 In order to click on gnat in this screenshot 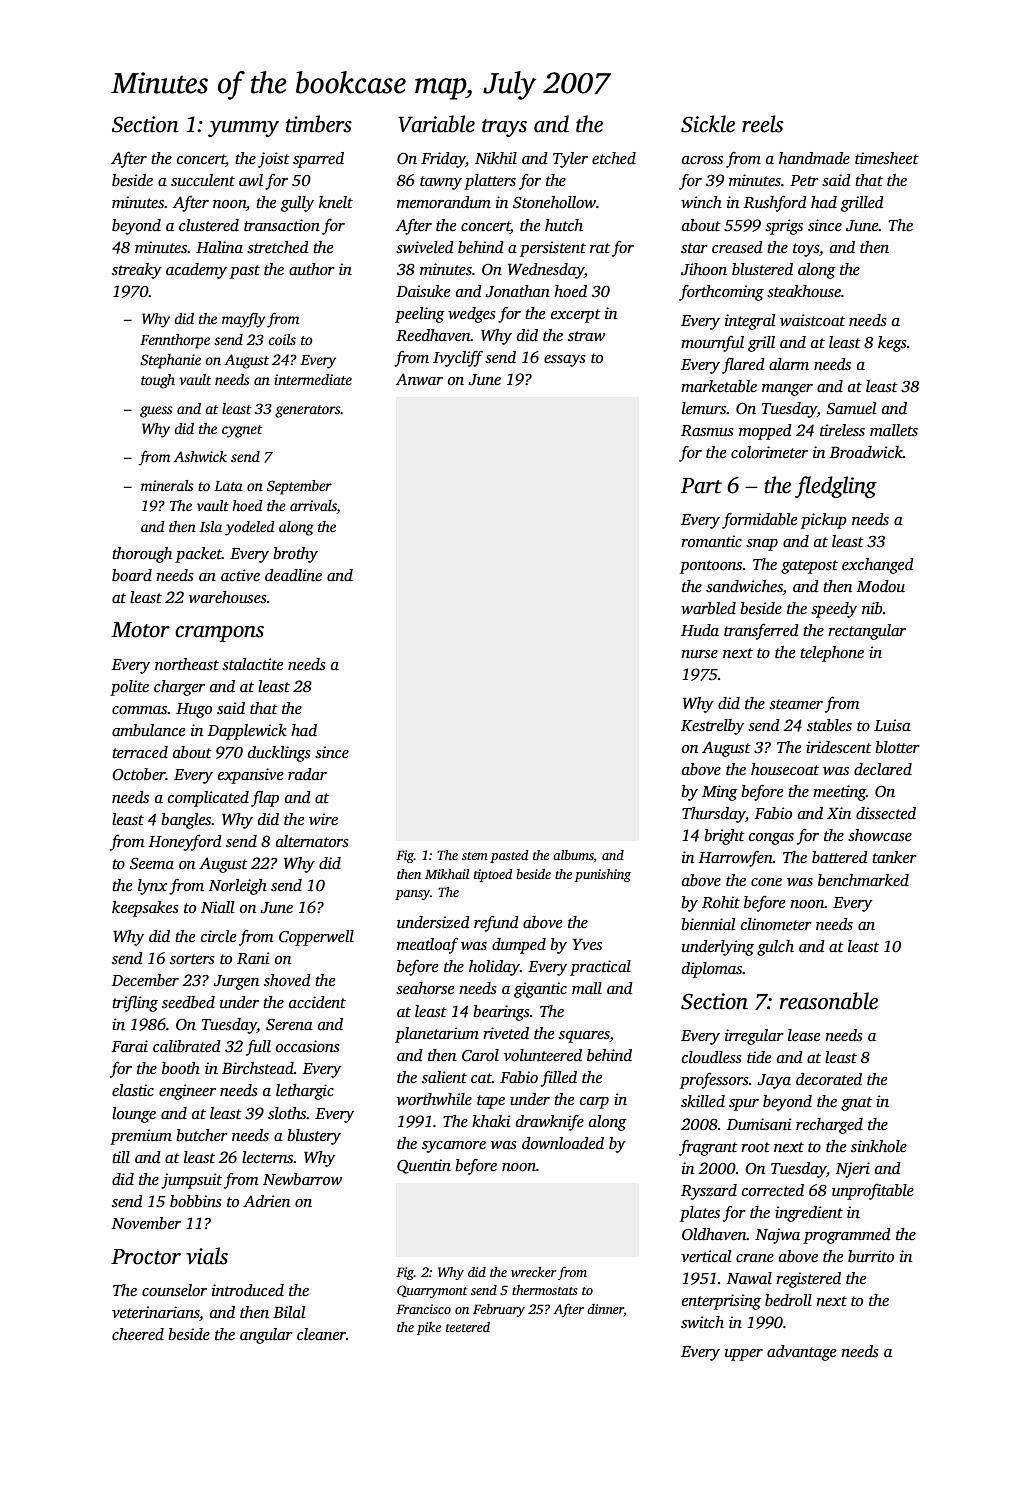, I will do `click(856, 1104)`.
